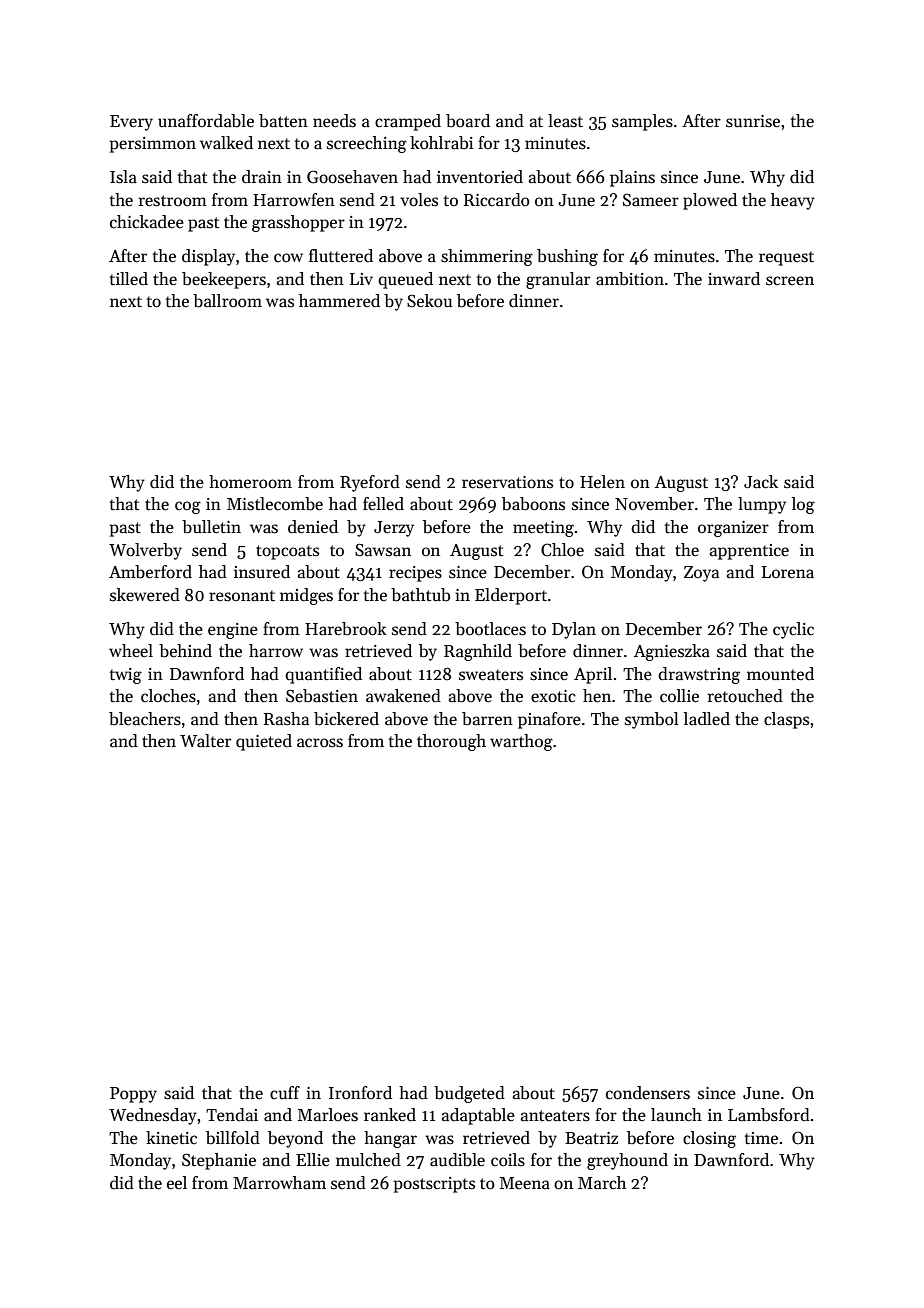 This screenshot has width=924, height=1308. I want to click on Poppy, so click(133, 1095).
